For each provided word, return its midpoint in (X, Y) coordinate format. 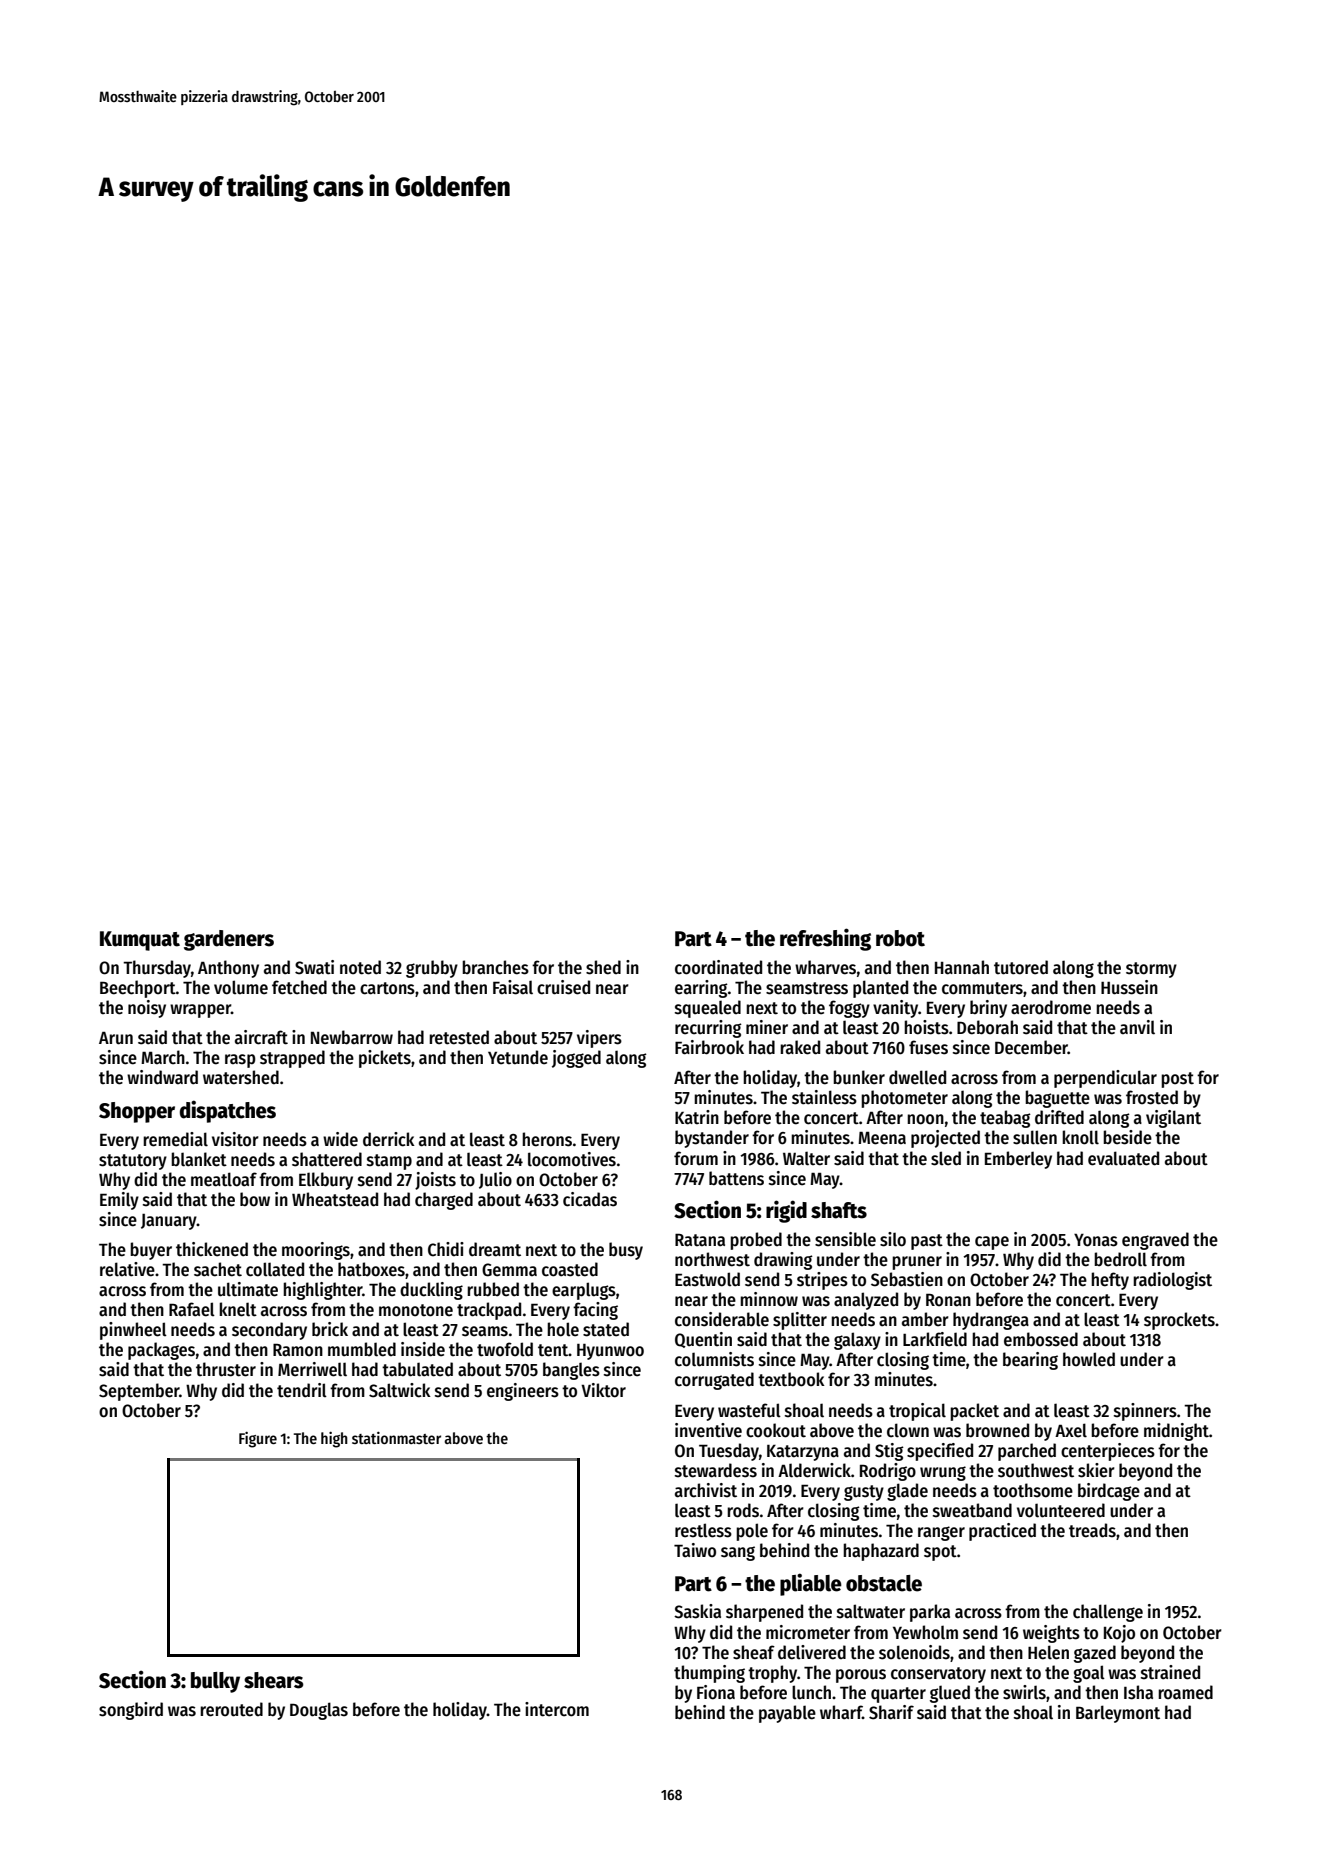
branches (495, 967)
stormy (1151, 970)
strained (1170, 1672)
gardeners (229, 940)
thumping (709, 1674)
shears (274, 1680)
